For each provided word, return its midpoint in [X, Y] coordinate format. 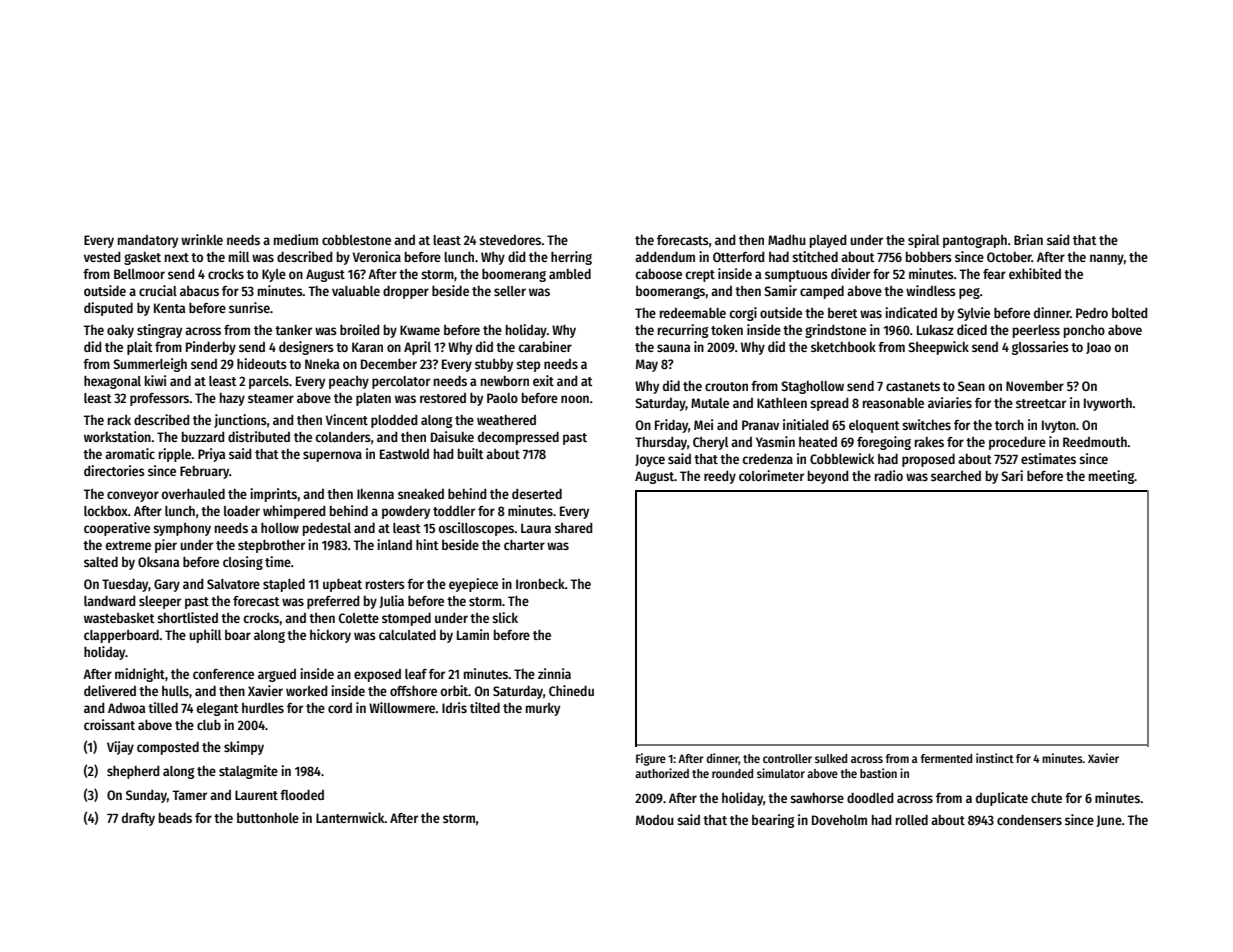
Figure [651, 759]
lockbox [106, 511]
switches [926, 424]
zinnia [554, 673]
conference [223, 674]
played [828, 241]
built [471, 453]
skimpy [244, 748]
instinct [995, 758]
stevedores [510, 240]
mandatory [148, 241]
